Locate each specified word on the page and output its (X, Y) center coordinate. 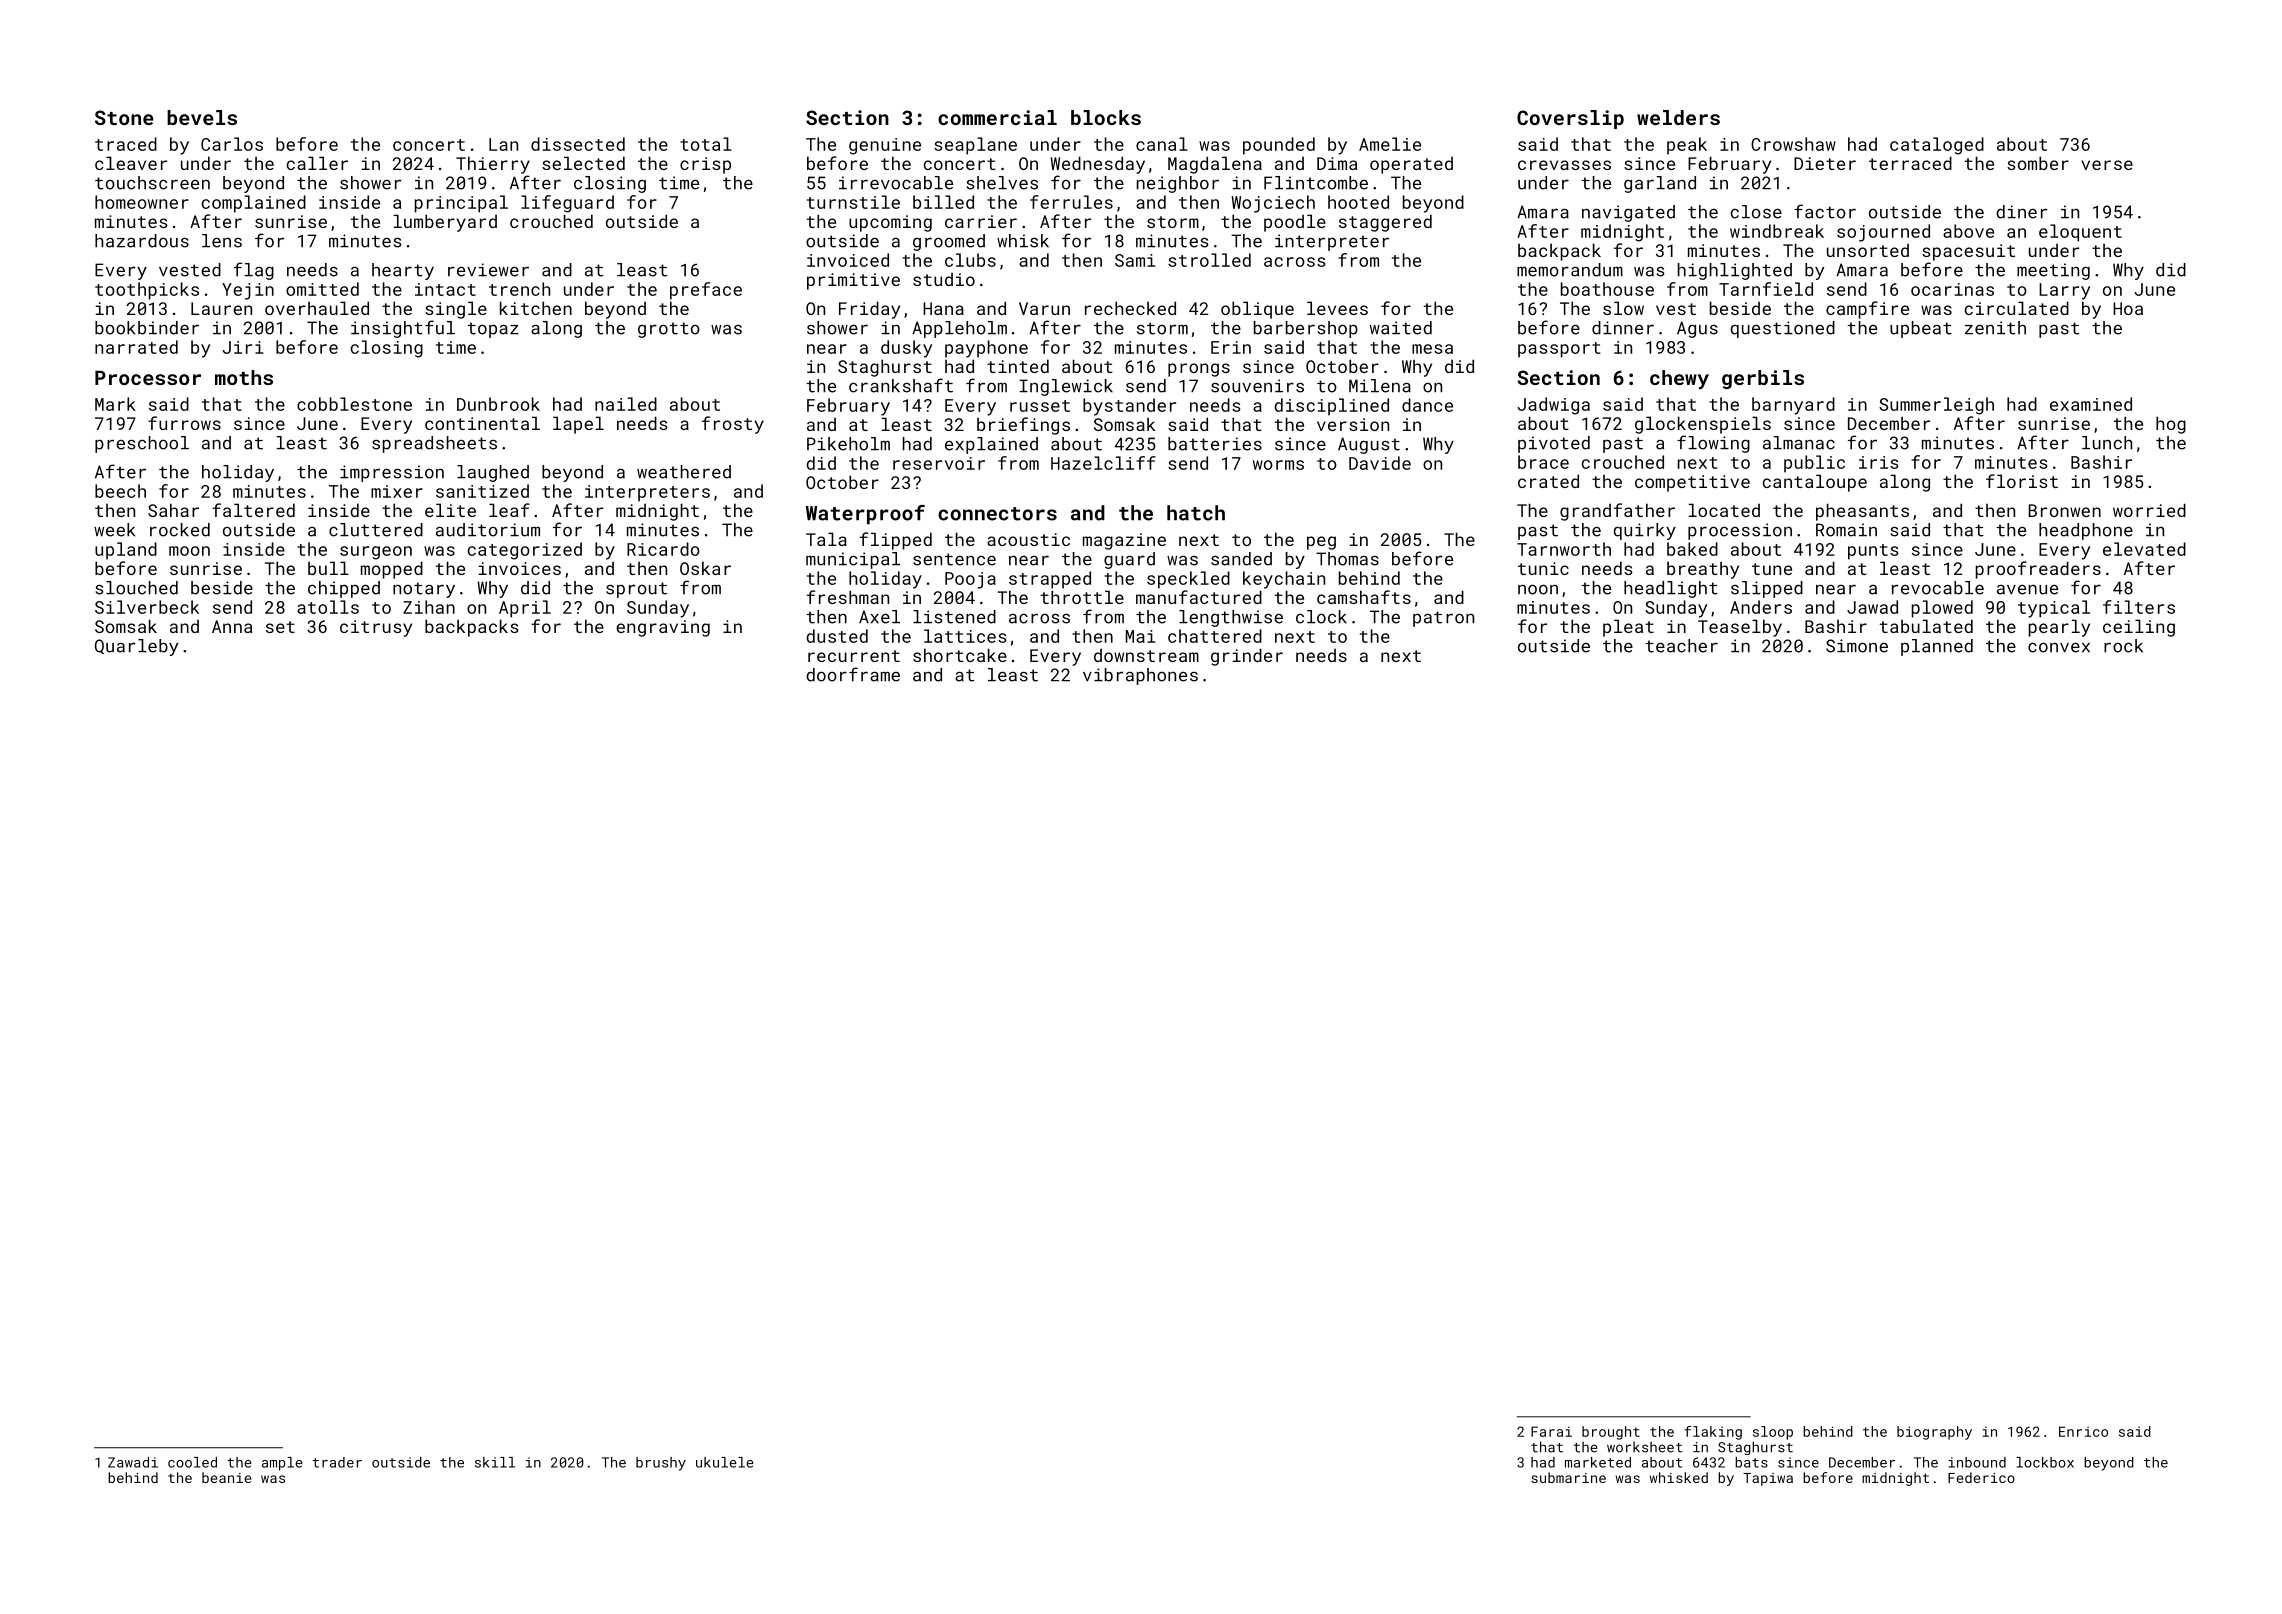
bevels (202, 117)
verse (2107, 165)
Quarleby (136, 647)
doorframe (853, 674)
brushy (661, 1464)
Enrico (2083, 1431)
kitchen (536, 308)
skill (495, 1462)
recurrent (854, 656)
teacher (1681, 646)
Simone (1857, 646)
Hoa (2128, 308)
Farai (1551, 1431)
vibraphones (1140, 676)
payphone (986, 349)
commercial (997, 117)
